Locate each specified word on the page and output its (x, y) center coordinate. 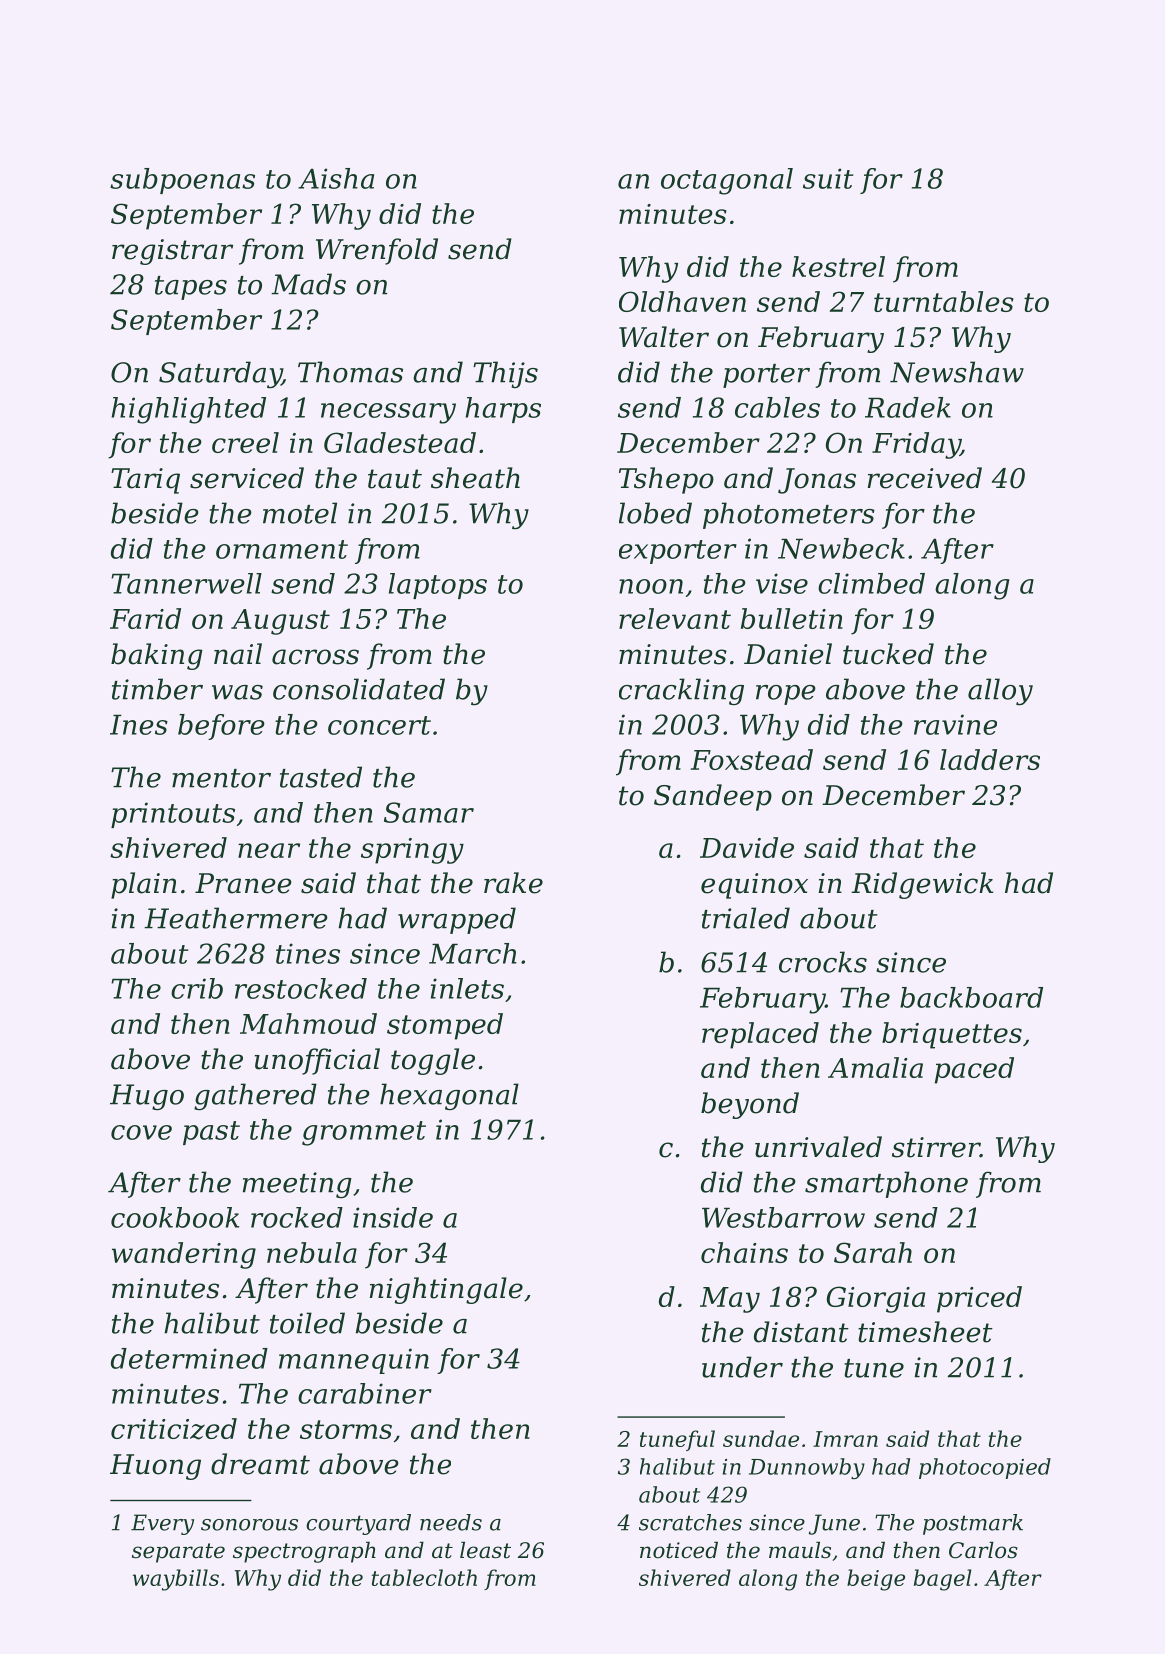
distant (801, 1332)
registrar (172, 252)
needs (451, 1522)
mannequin (354, 1361)
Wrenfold (377, 251)
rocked (297, 1217)
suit (828, 178)
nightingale (446, 1290)
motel (300, 513)
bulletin (792, 618)
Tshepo (666, 480)
